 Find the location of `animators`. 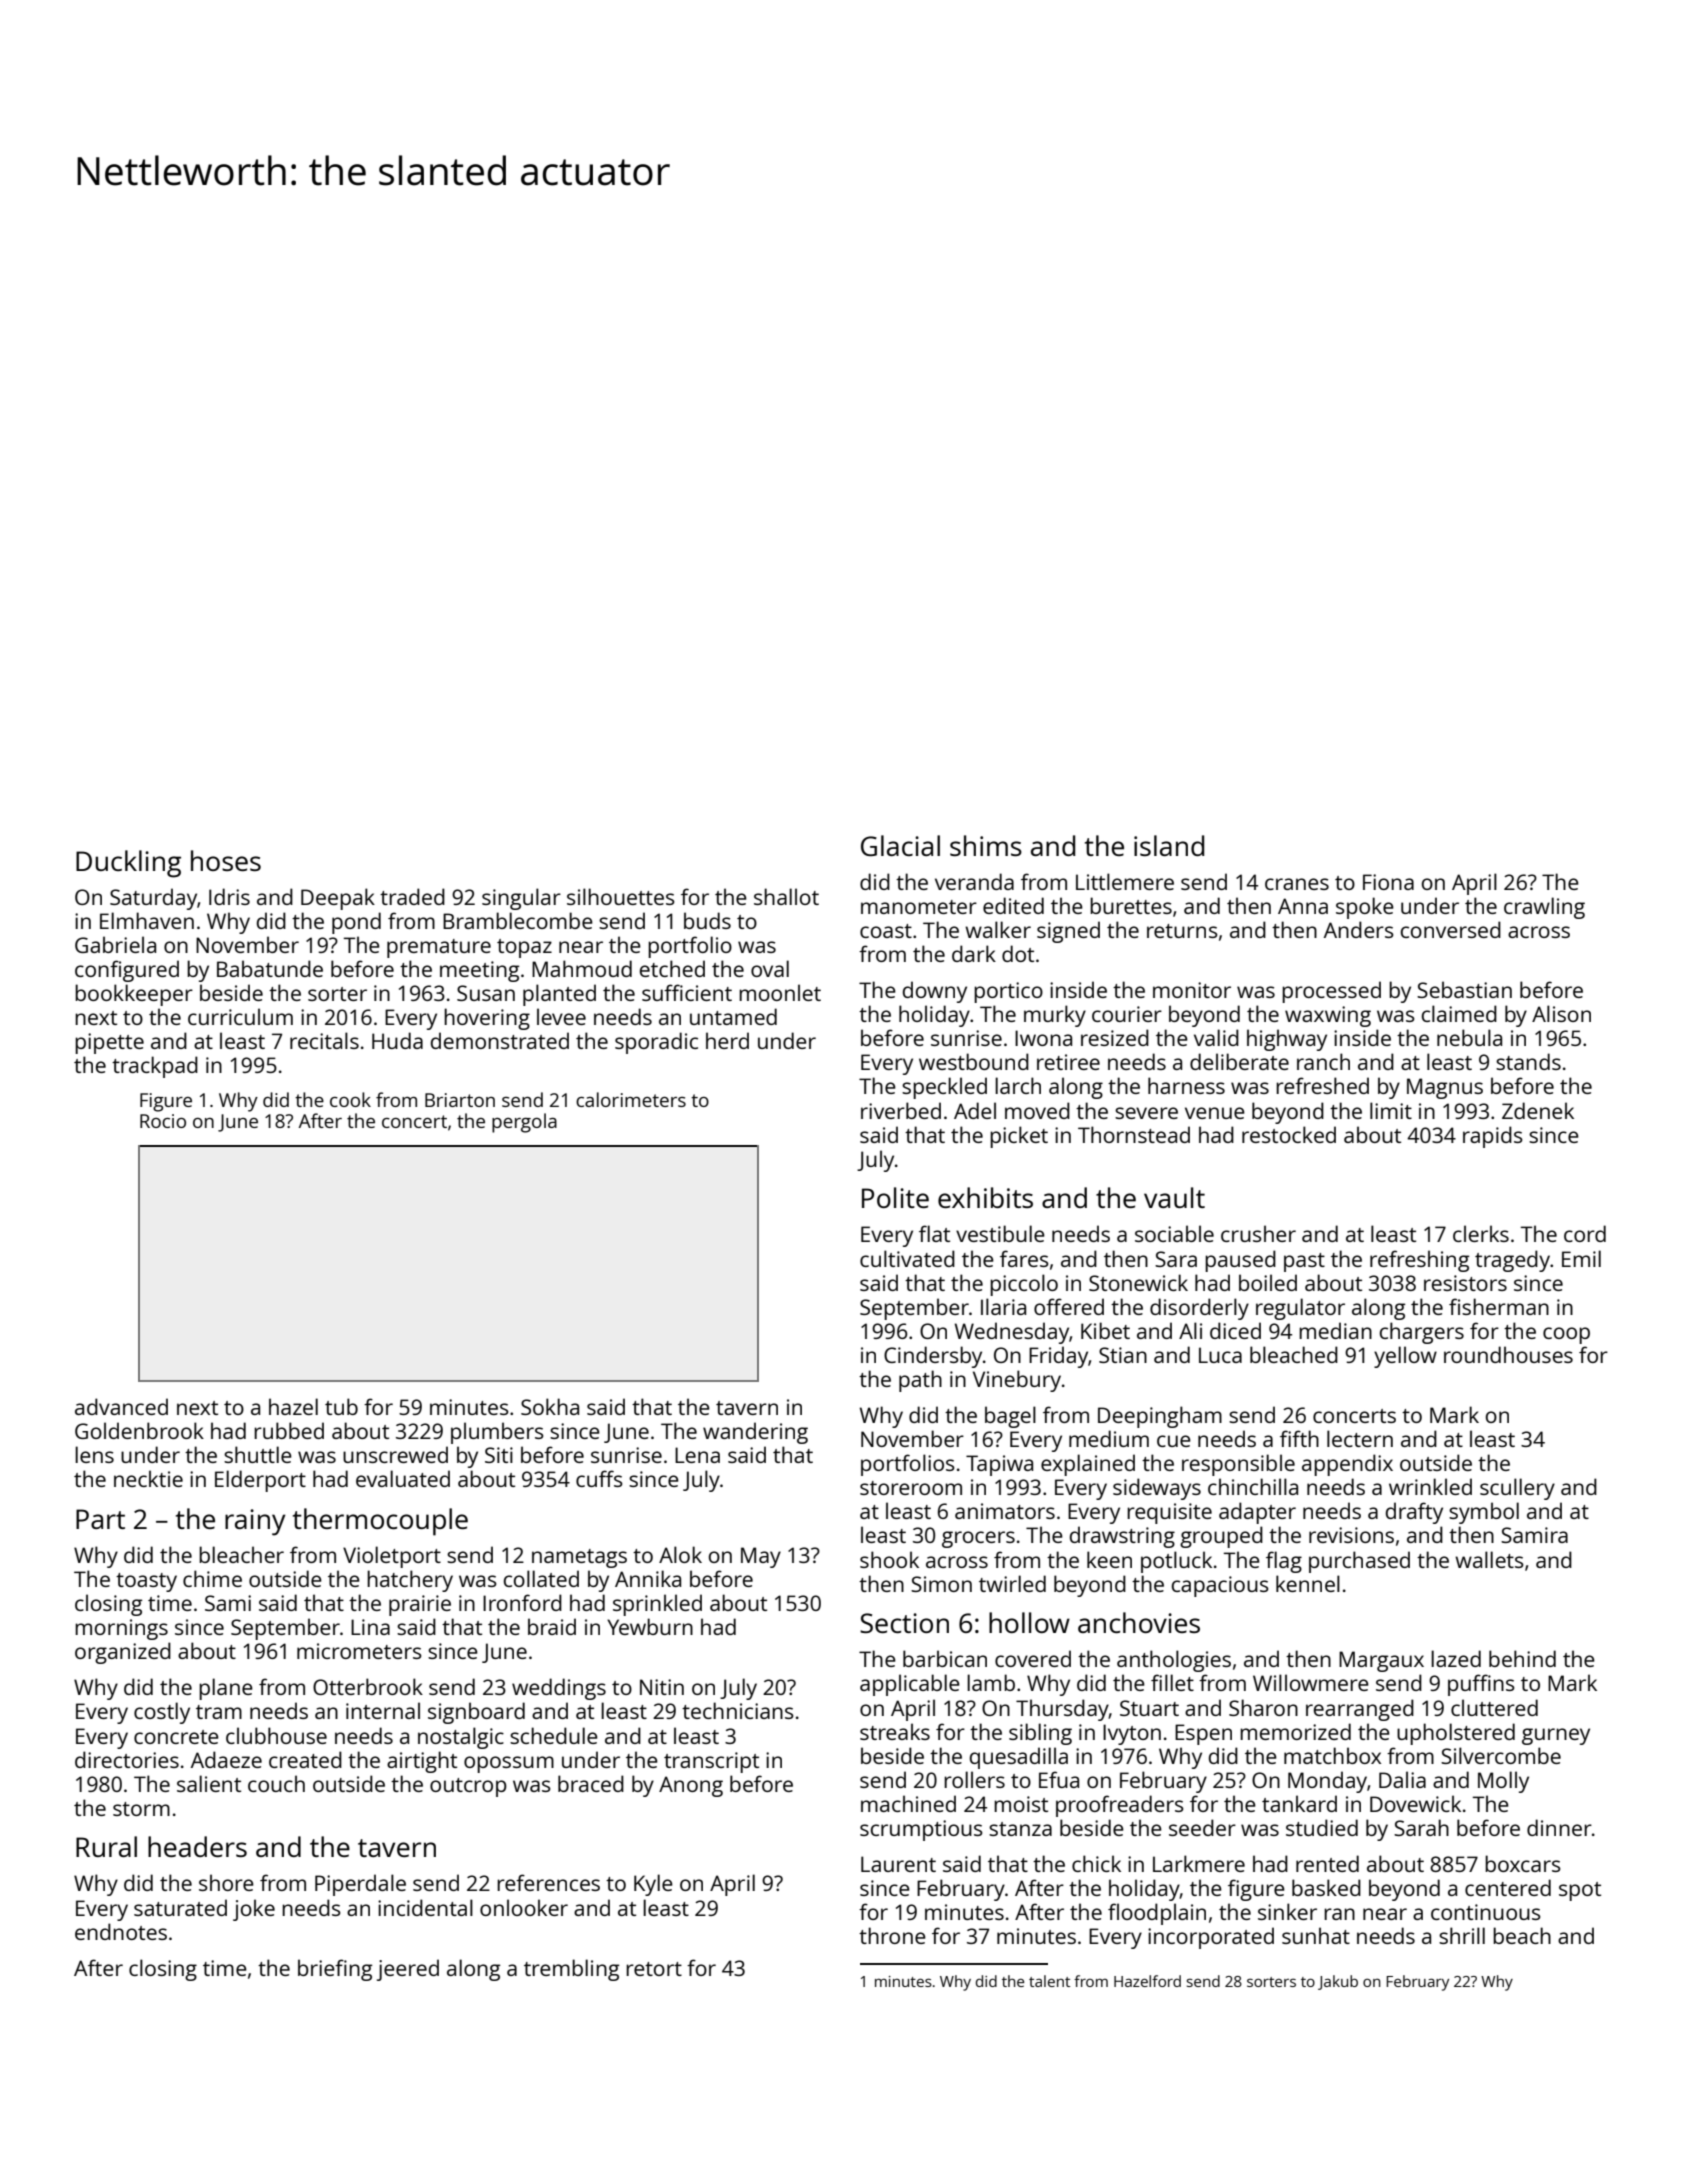

animators is located at coordinates (1005, 1511).
